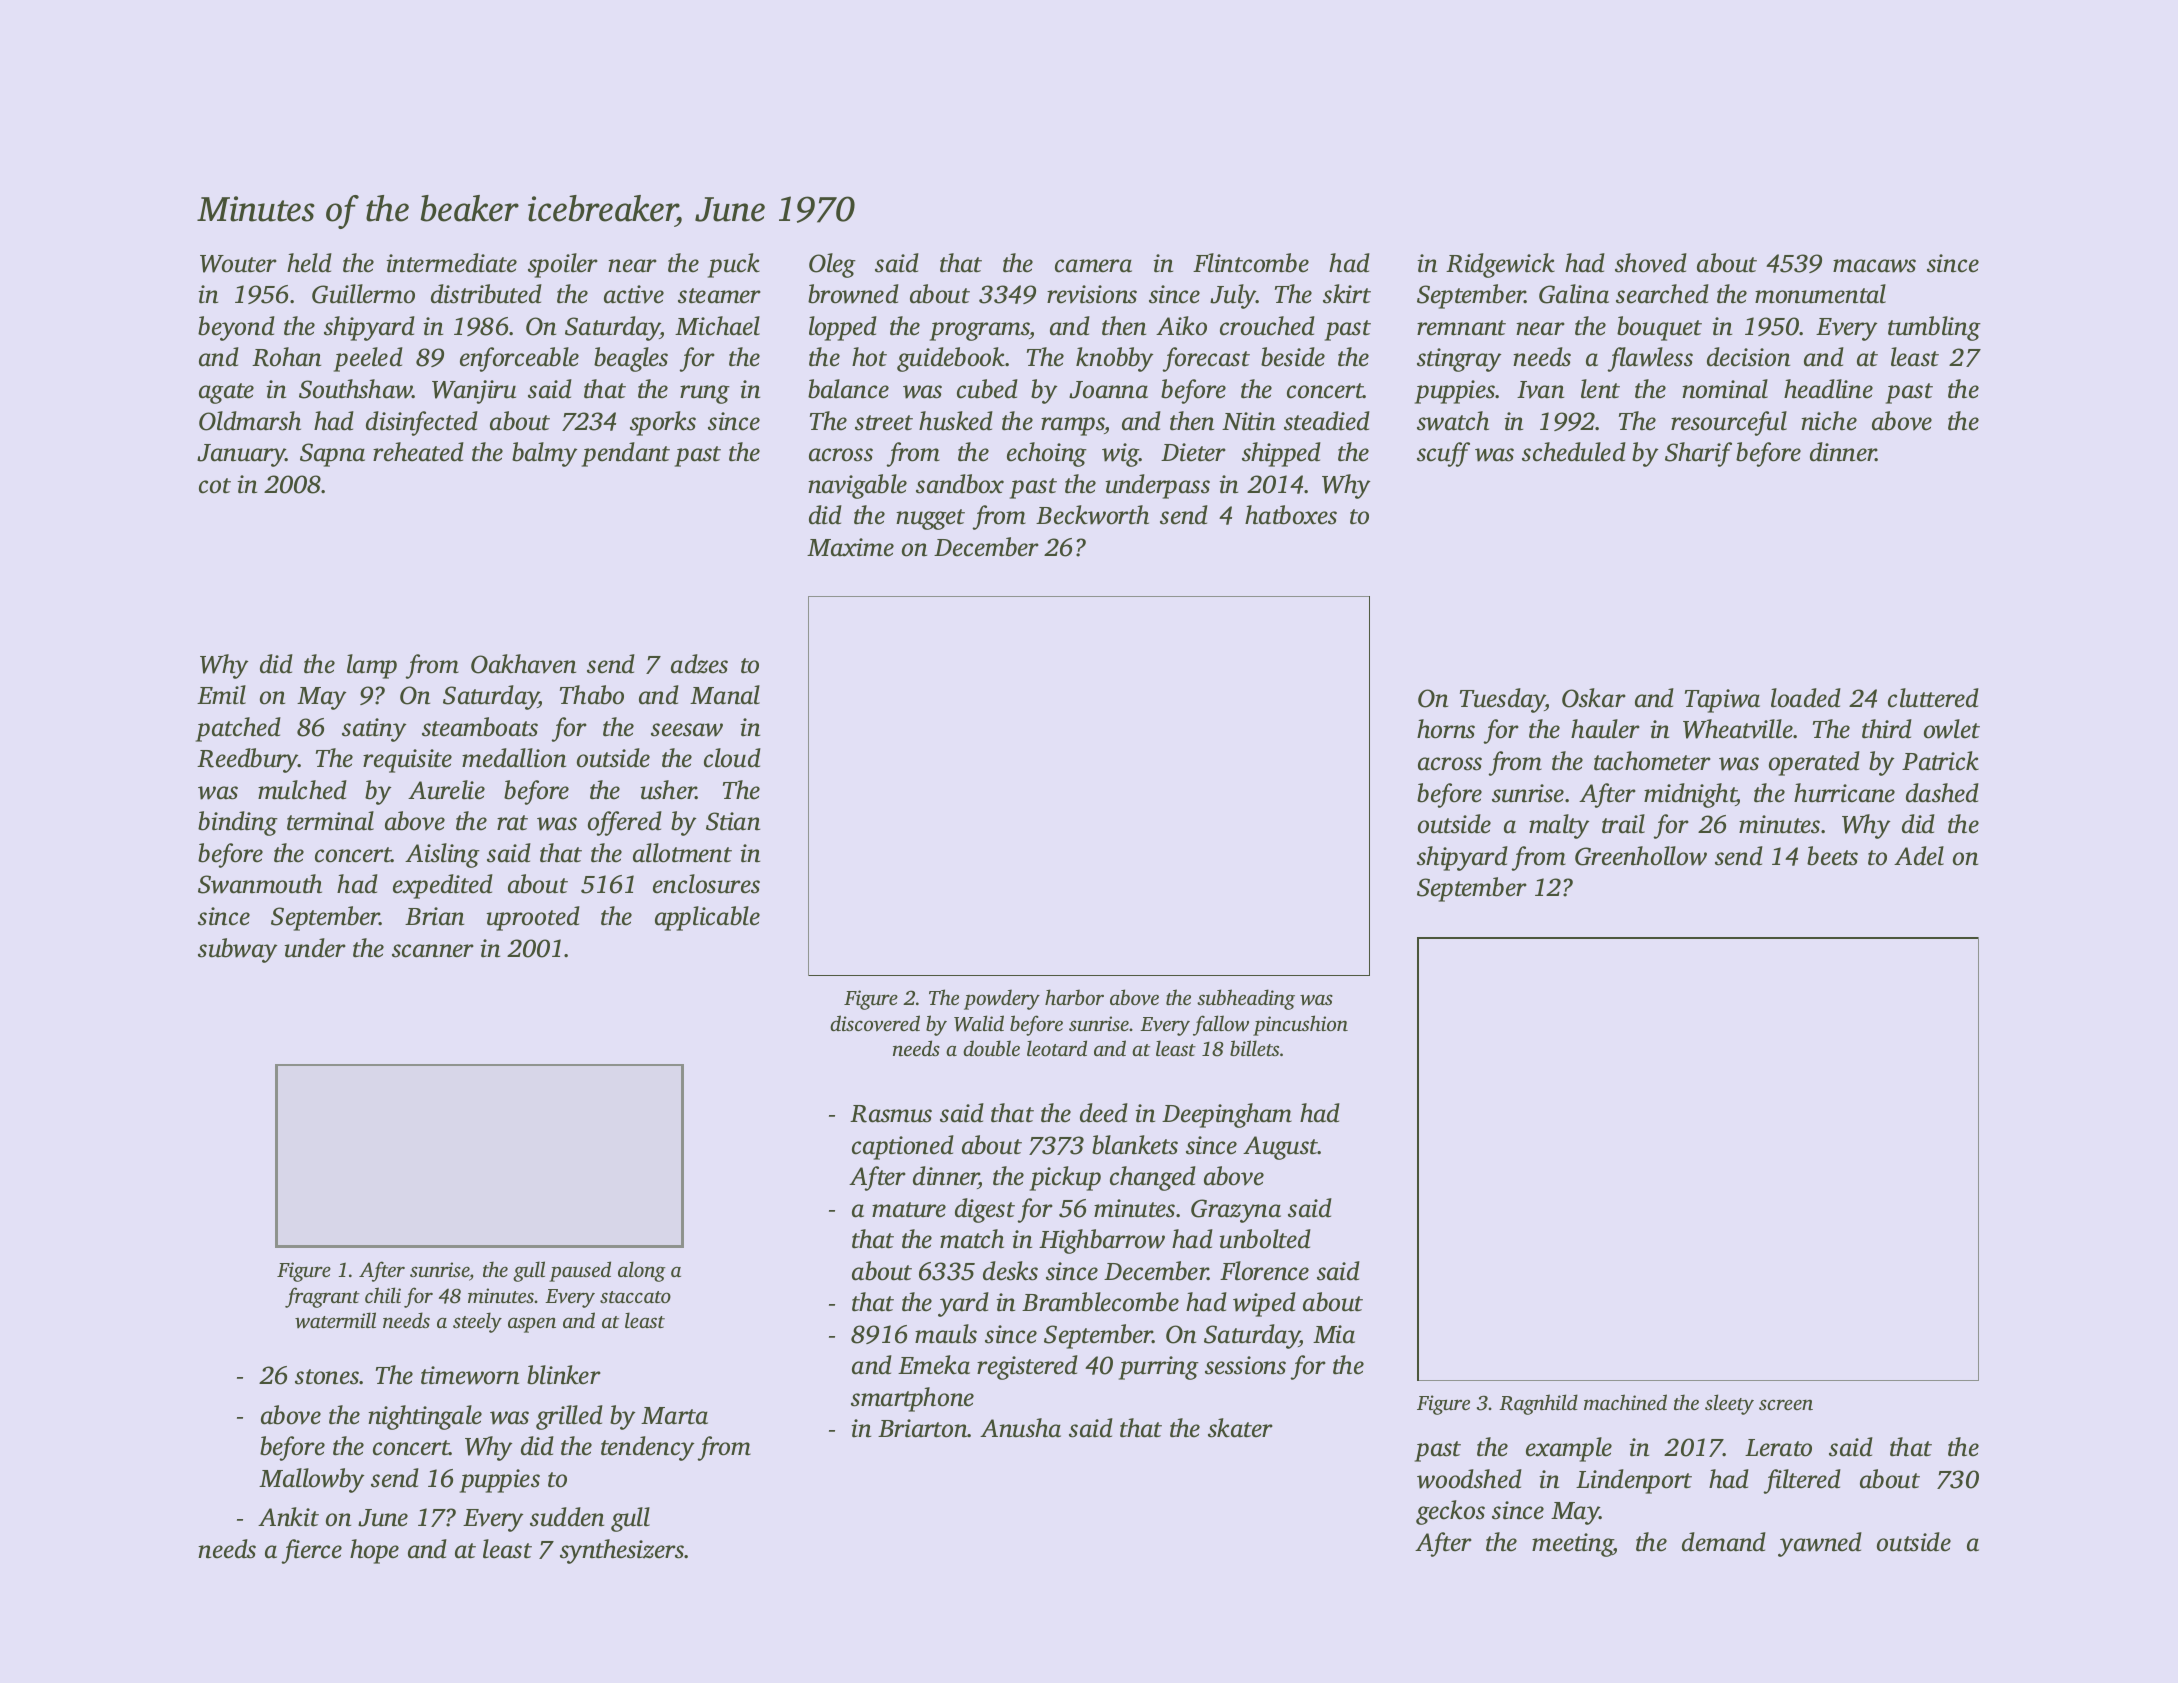  What do you see at coordinates (832, 265) in the page?
I see `Oleg` at bounding box center [832, 265].
